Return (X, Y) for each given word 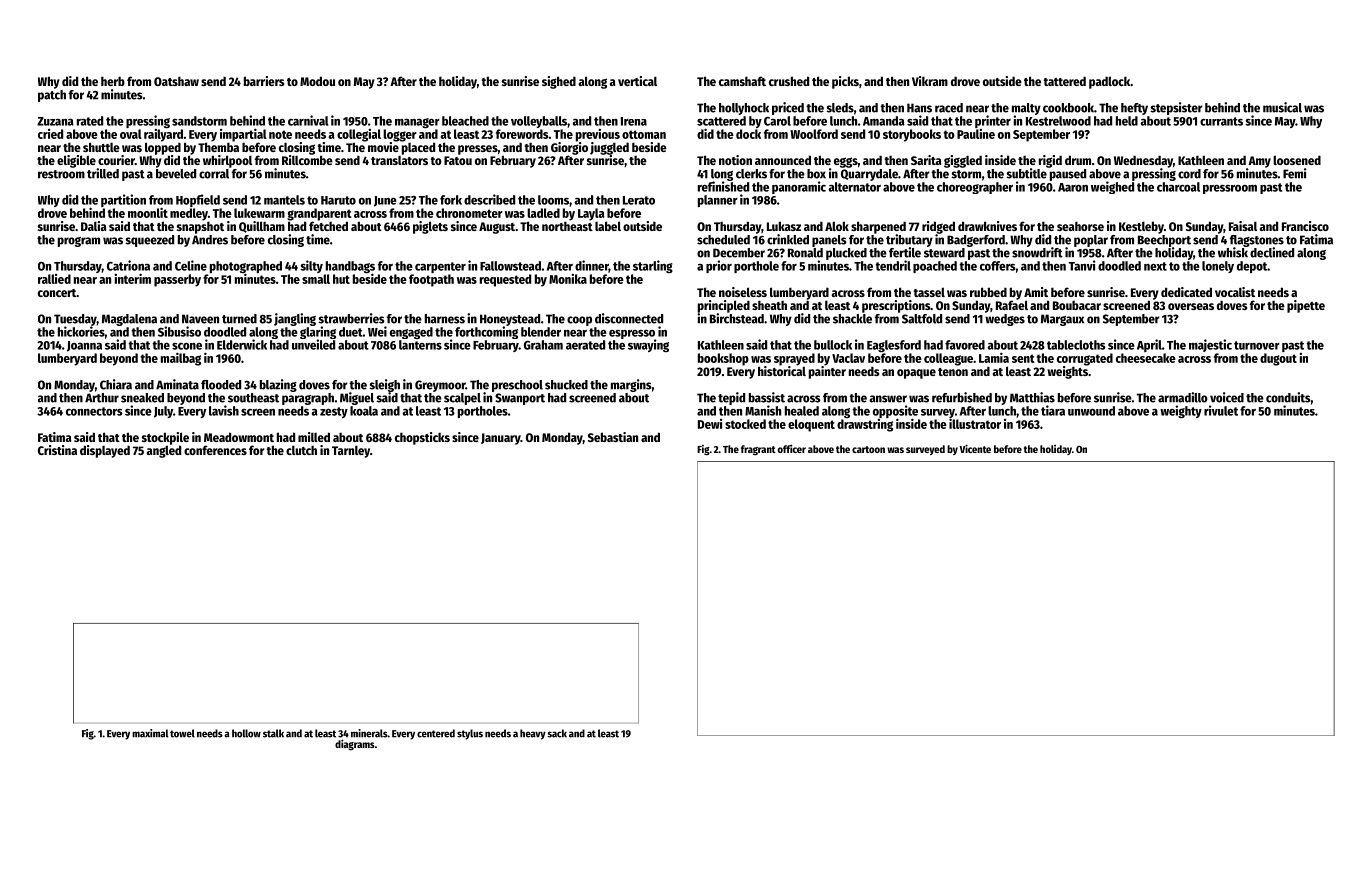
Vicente (975, 448)
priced (788, 108)
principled (724, 306)
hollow (246, 733)
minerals (369, 733)
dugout (1278, 359)
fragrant (758, 450)
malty (1026, 109)
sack (557, 733)
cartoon (868, 449)
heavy (533, 734)
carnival (308, 120)
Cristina (57, 450)
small (316, 279)
